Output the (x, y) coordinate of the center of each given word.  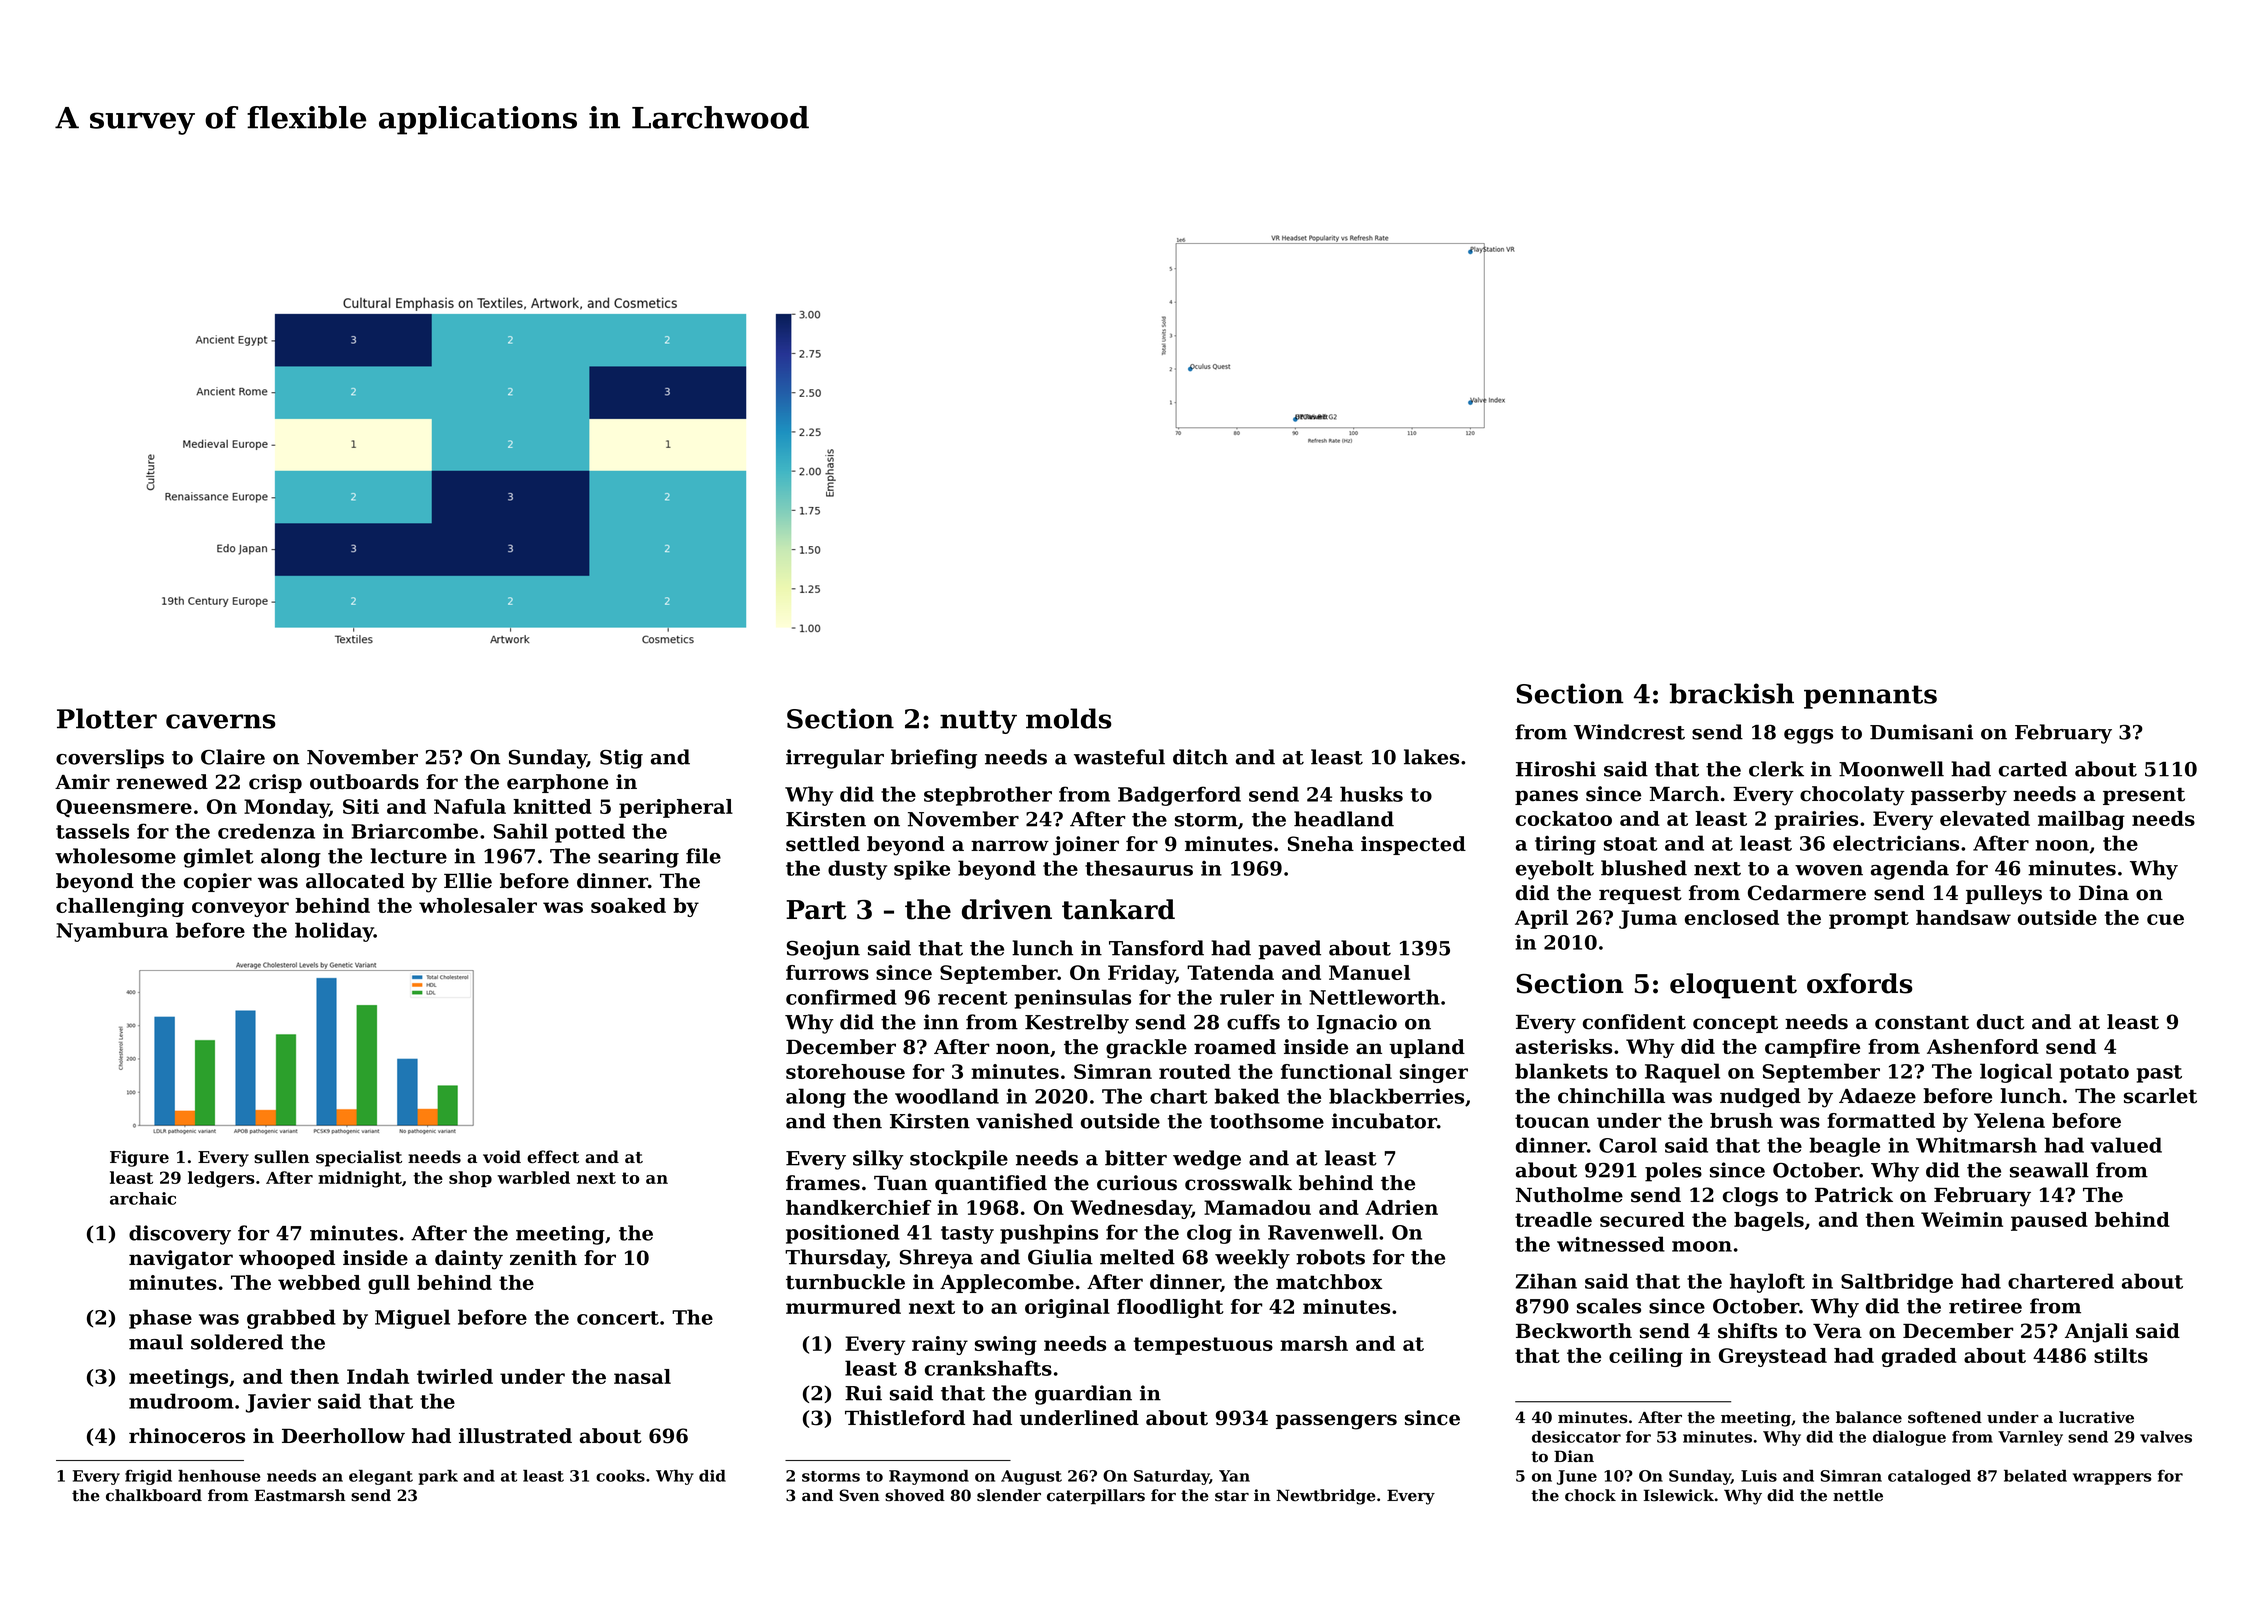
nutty (978, 722)
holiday (334, 932)
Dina (2104, 893)
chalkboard (154, 1495)
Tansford (1156, 948)
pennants (1870, 697)
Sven (860, 1495)
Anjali (2096, 1333)
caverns (221, 721)
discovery (180, 1235)
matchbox (1329, 1282)
